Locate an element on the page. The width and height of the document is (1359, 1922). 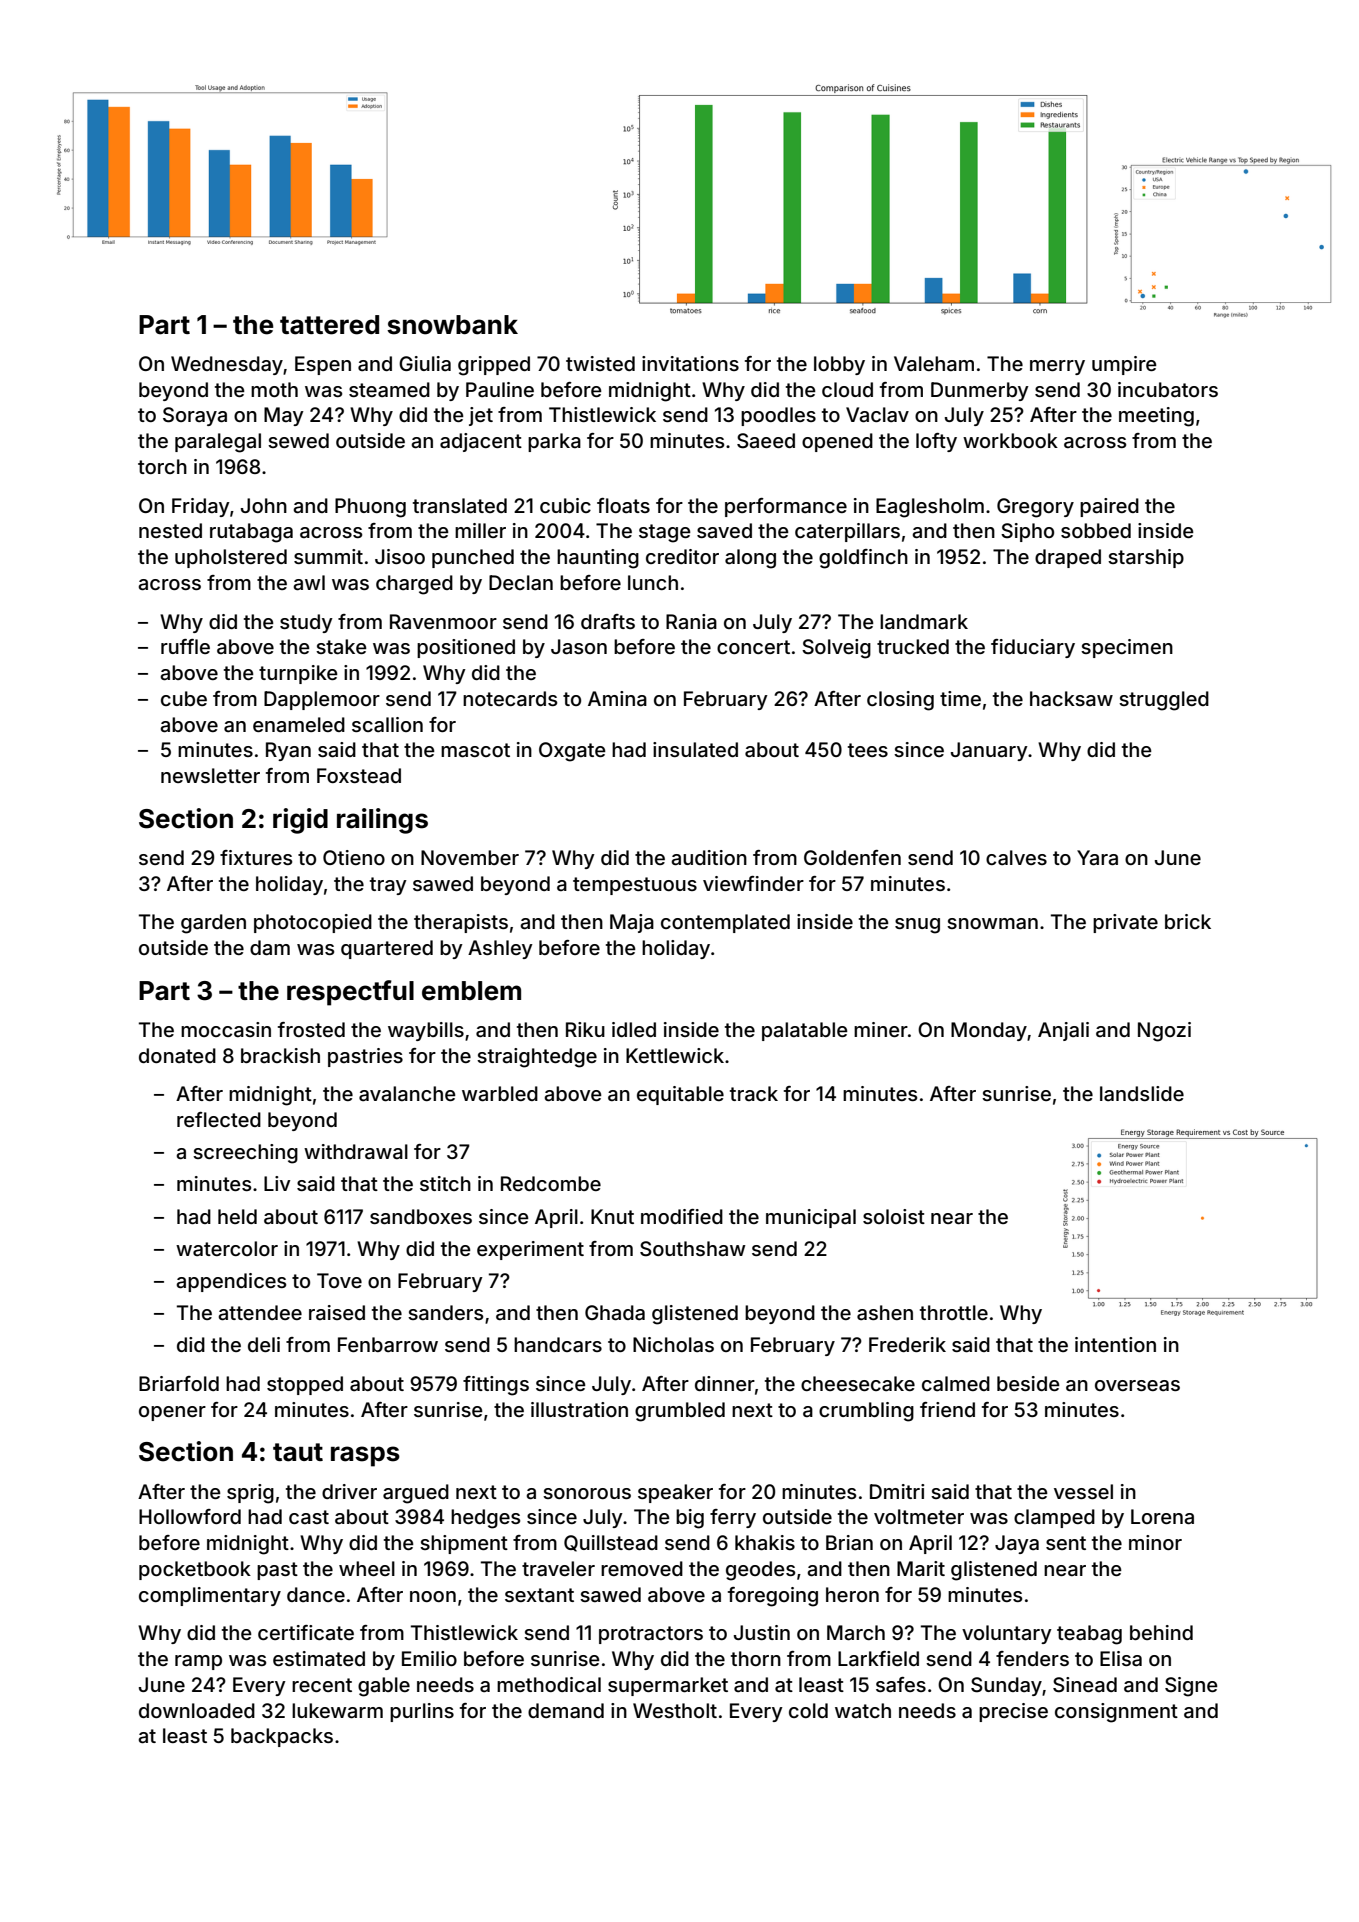
held is located at coordinates (237, 1216).
